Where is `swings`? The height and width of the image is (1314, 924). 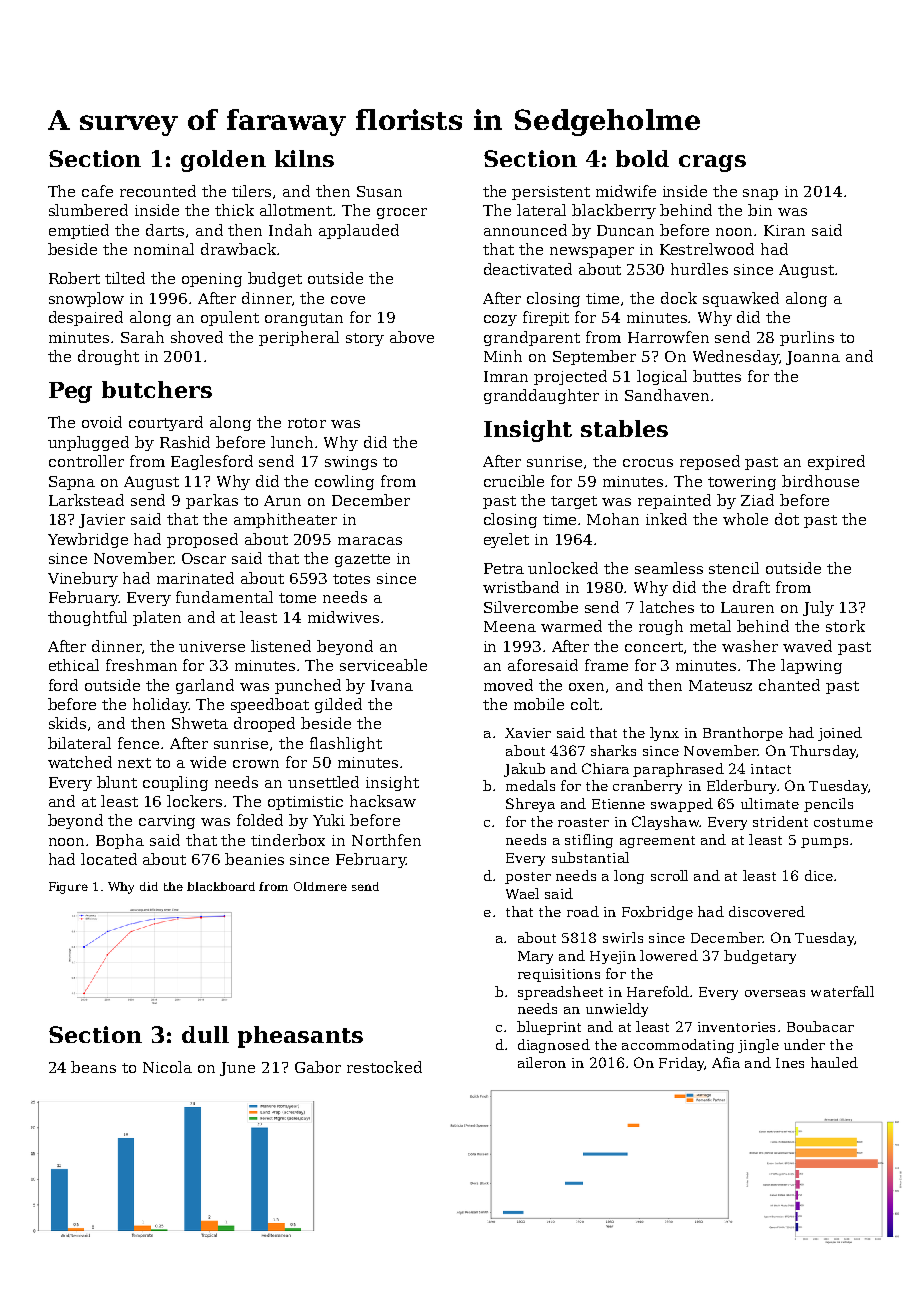
swings is located at coordinates (351, 463).
